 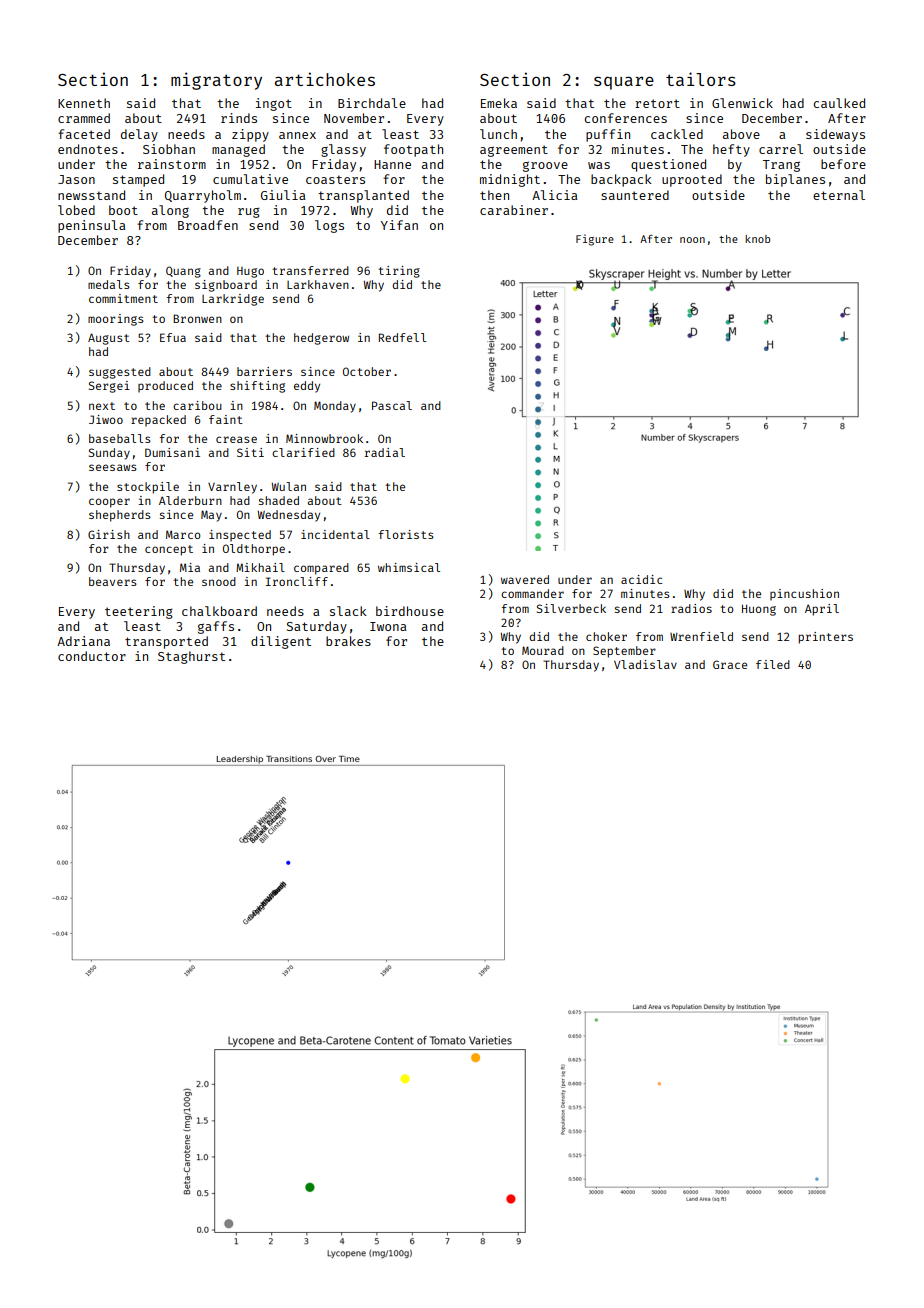 I want to click on tailors, so click(x=701, y=79).
